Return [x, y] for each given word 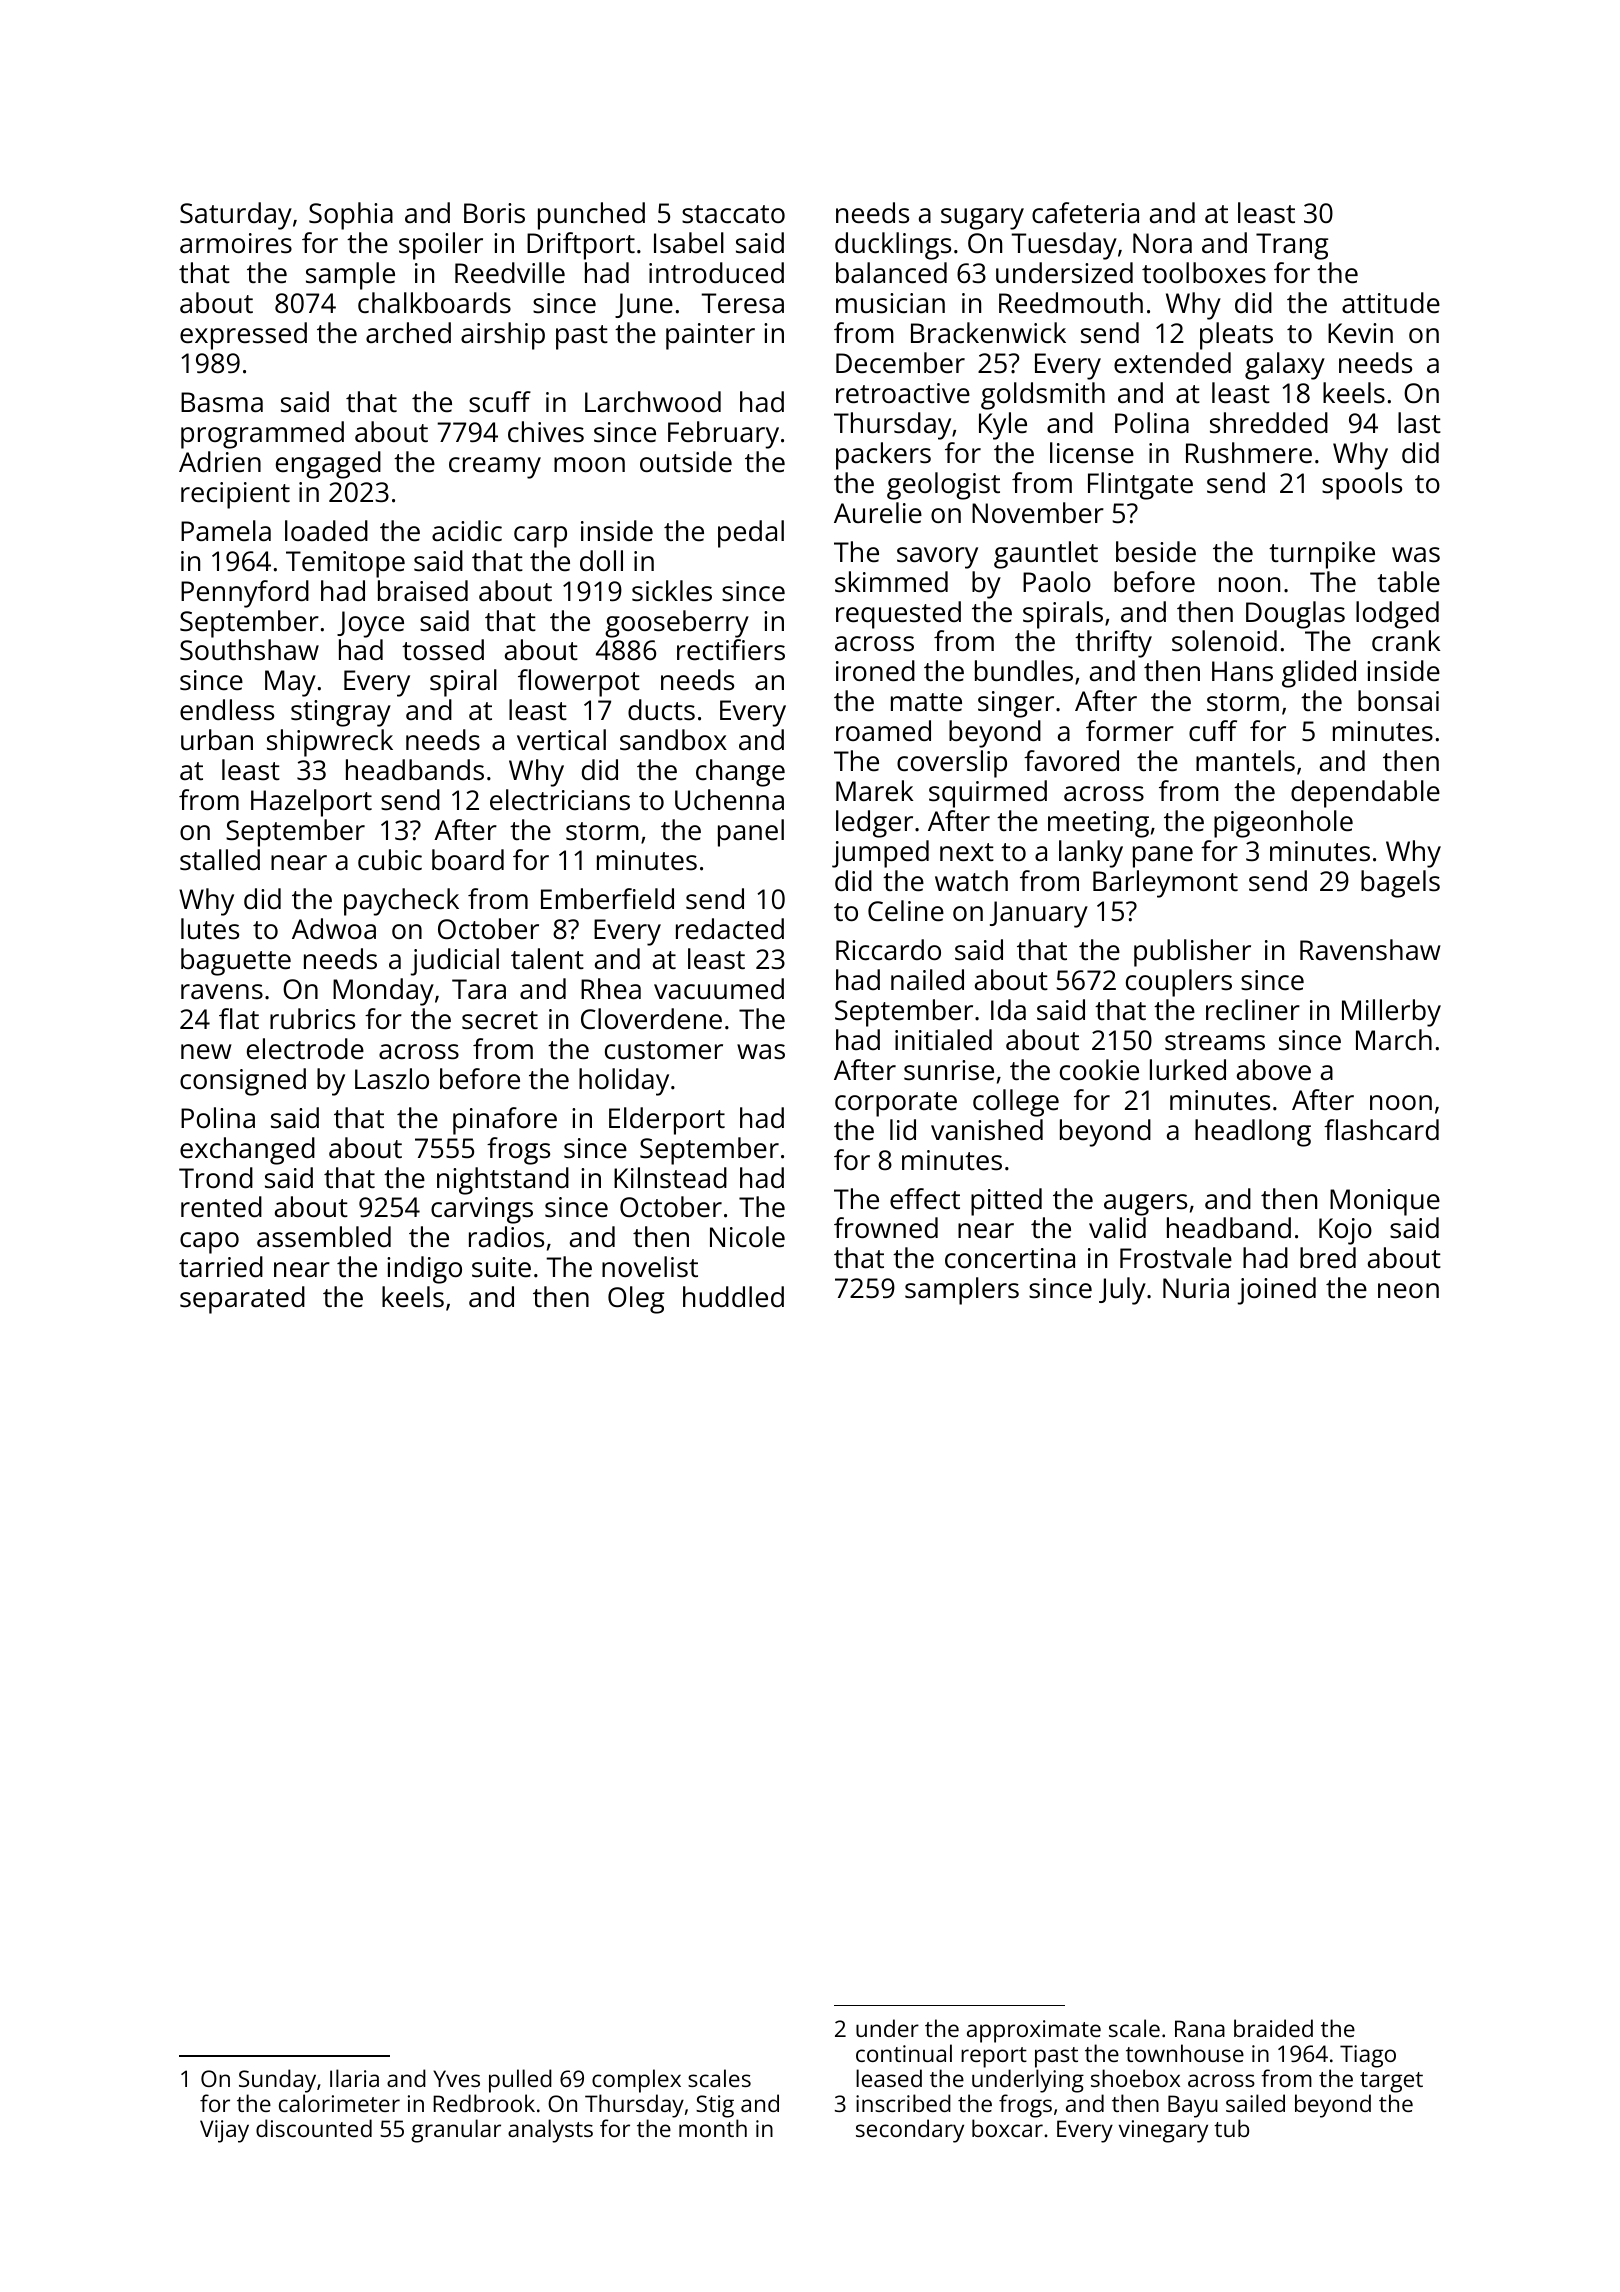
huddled [733, 1296]
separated [242, 1300]
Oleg [636, 1300]
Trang [1292, 246]
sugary [982, 219]
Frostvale [1176, 1257]
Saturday [236, 216]
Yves [456, 2078]
